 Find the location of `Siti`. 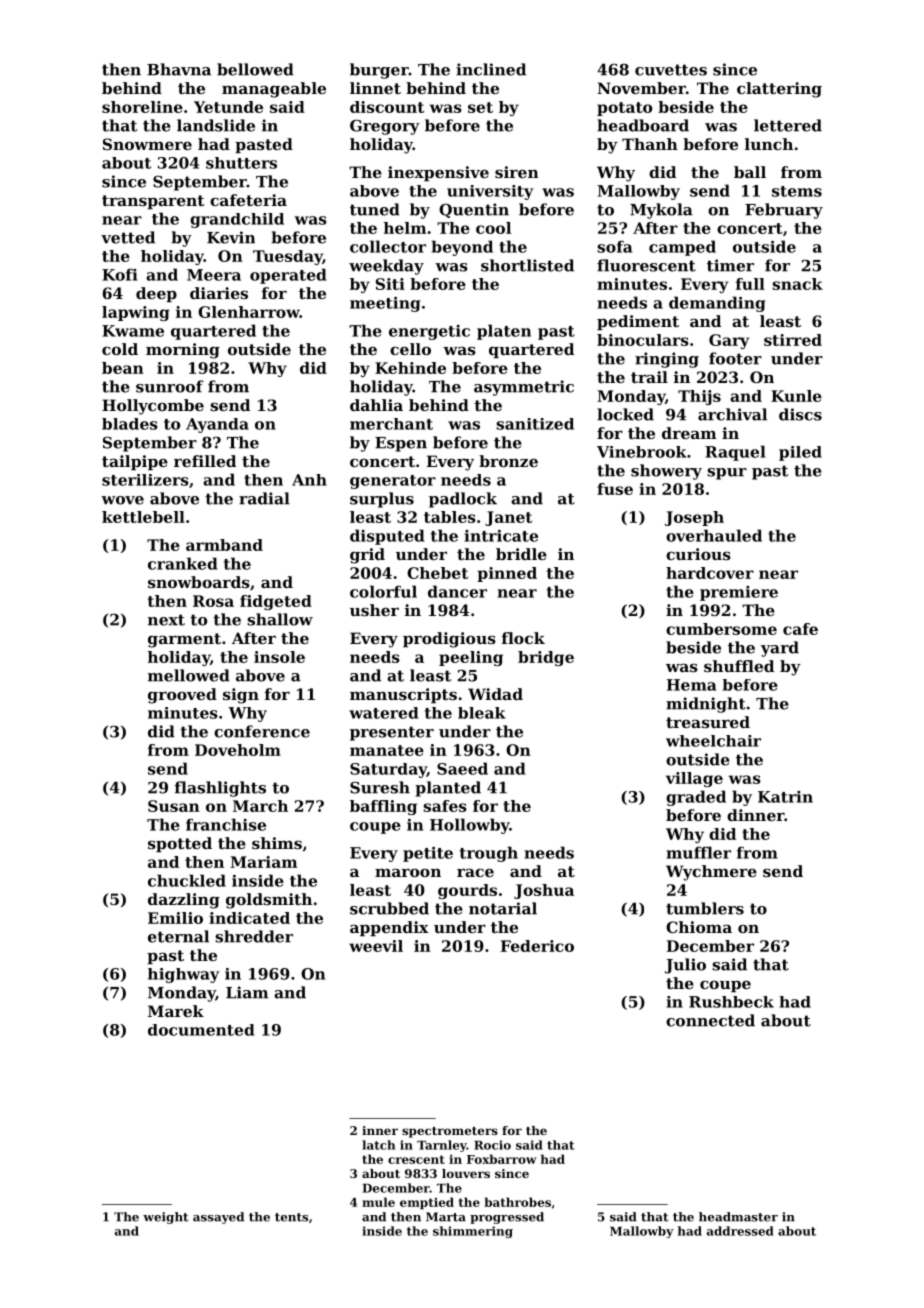

Siti is located at coordinates (390, 284).
